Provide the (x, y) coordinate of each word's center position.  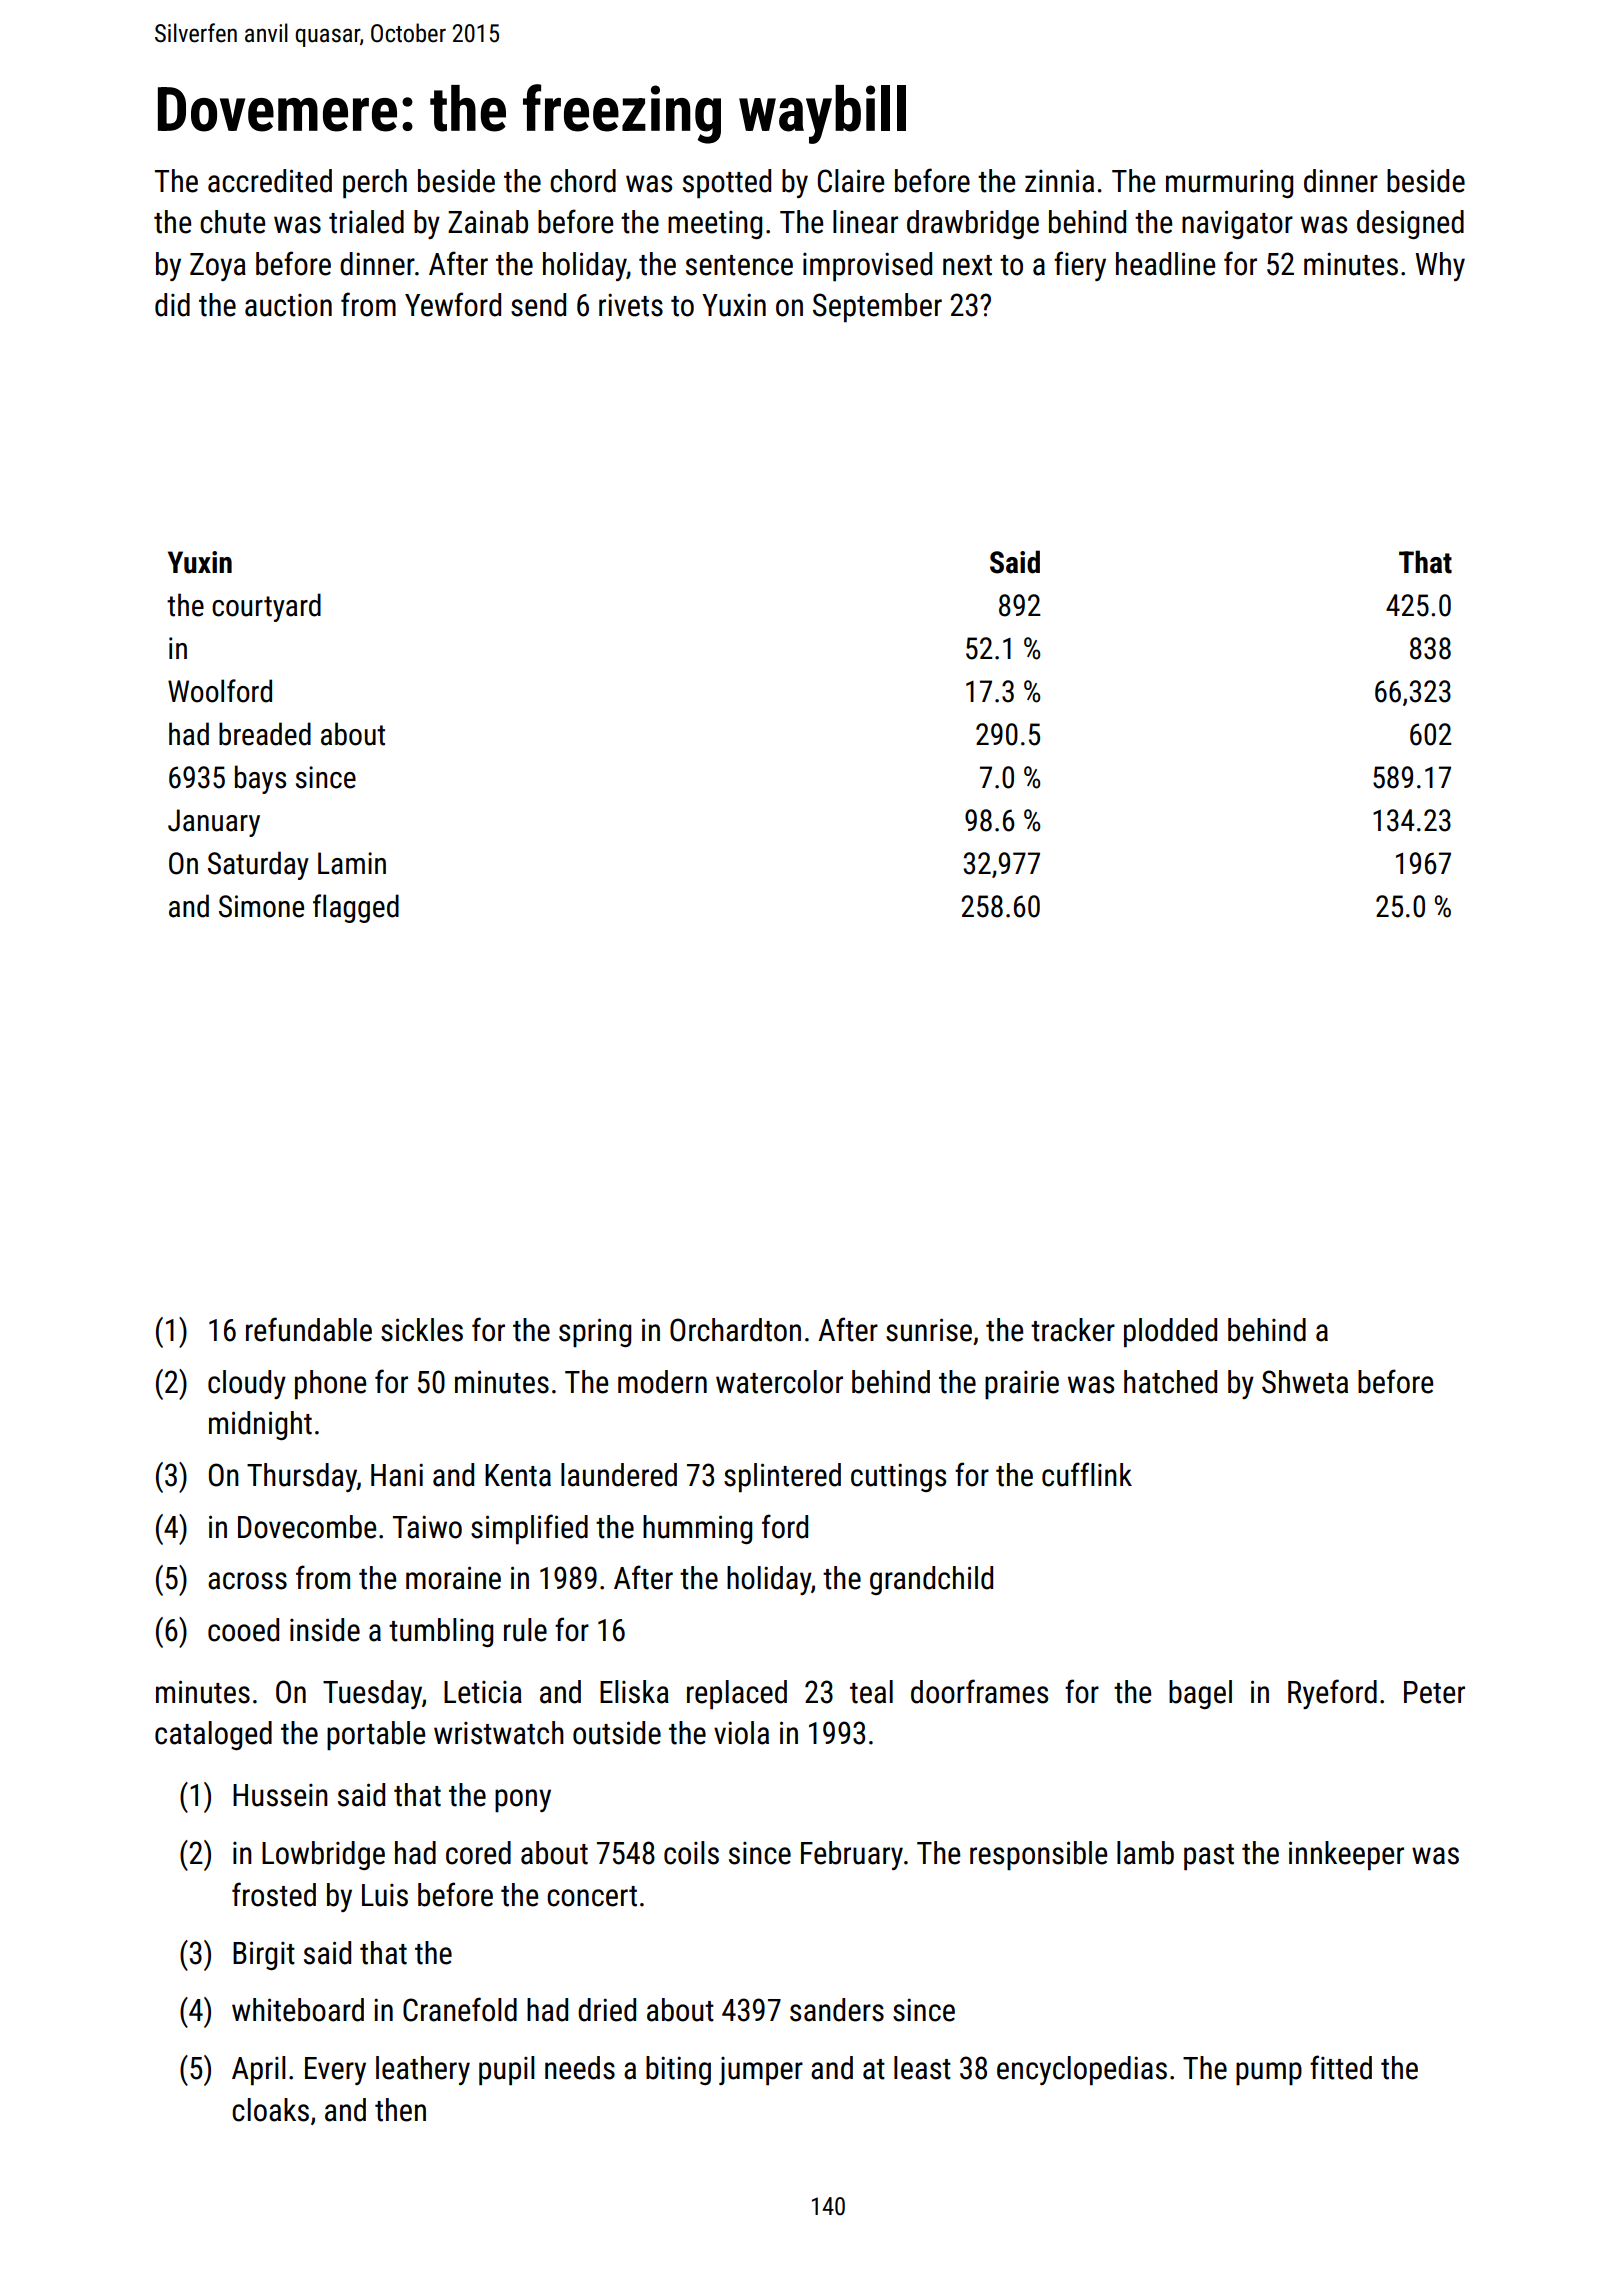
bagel (1200, 1694)
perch (375, 184)
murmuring (1229, 183)
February (852, 1855)
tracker (1073, 1330)
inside (325, 1630)
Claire (851, 181)
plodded (1170, 1333)
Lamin (352, 863)
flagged (356, 908)
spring (595, 1332)
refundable (309, 1329)
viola (741, 1733)
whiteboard (298, 2010)
